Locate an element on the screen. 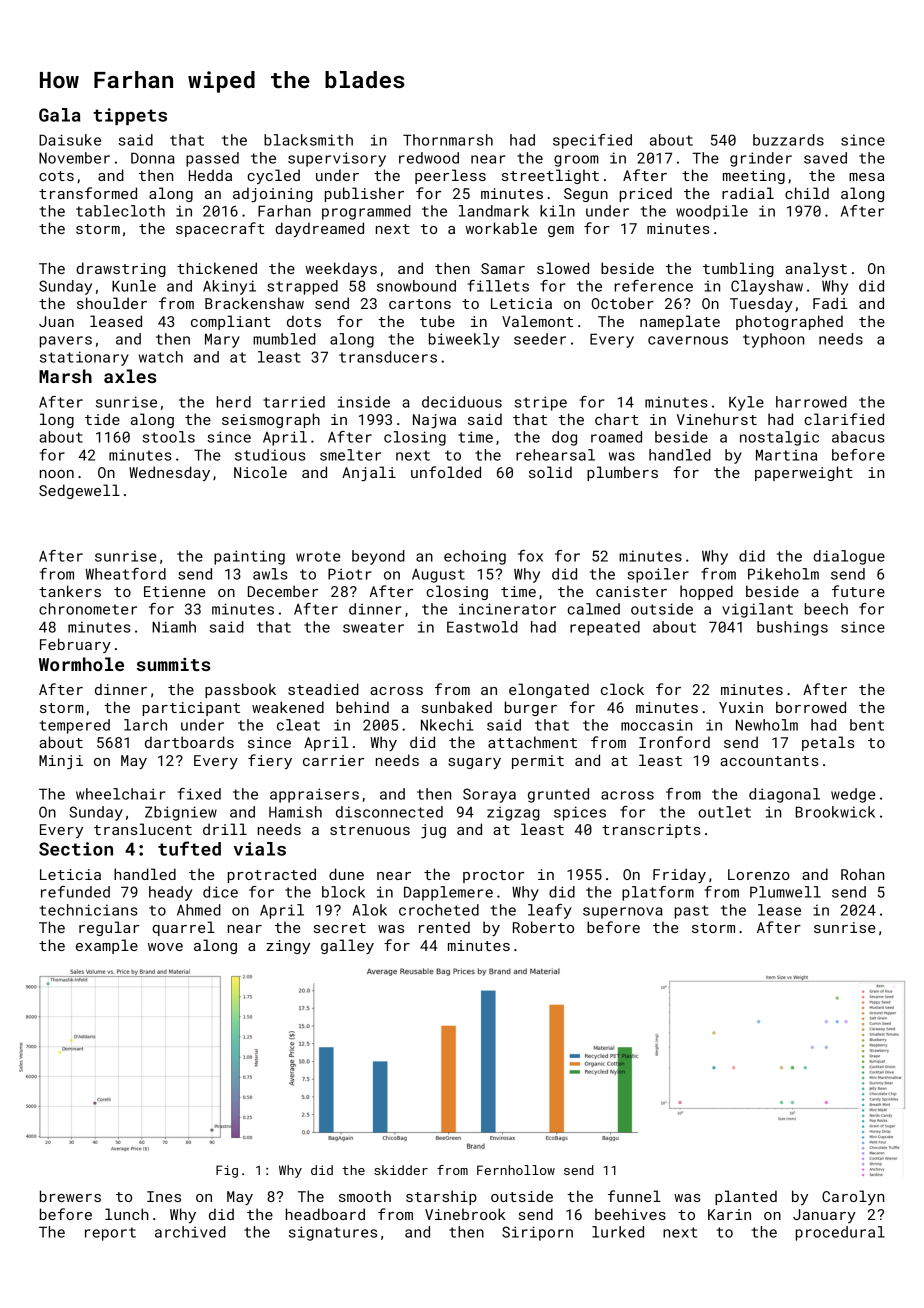  buzzards is located at coordinates (788, 140).
